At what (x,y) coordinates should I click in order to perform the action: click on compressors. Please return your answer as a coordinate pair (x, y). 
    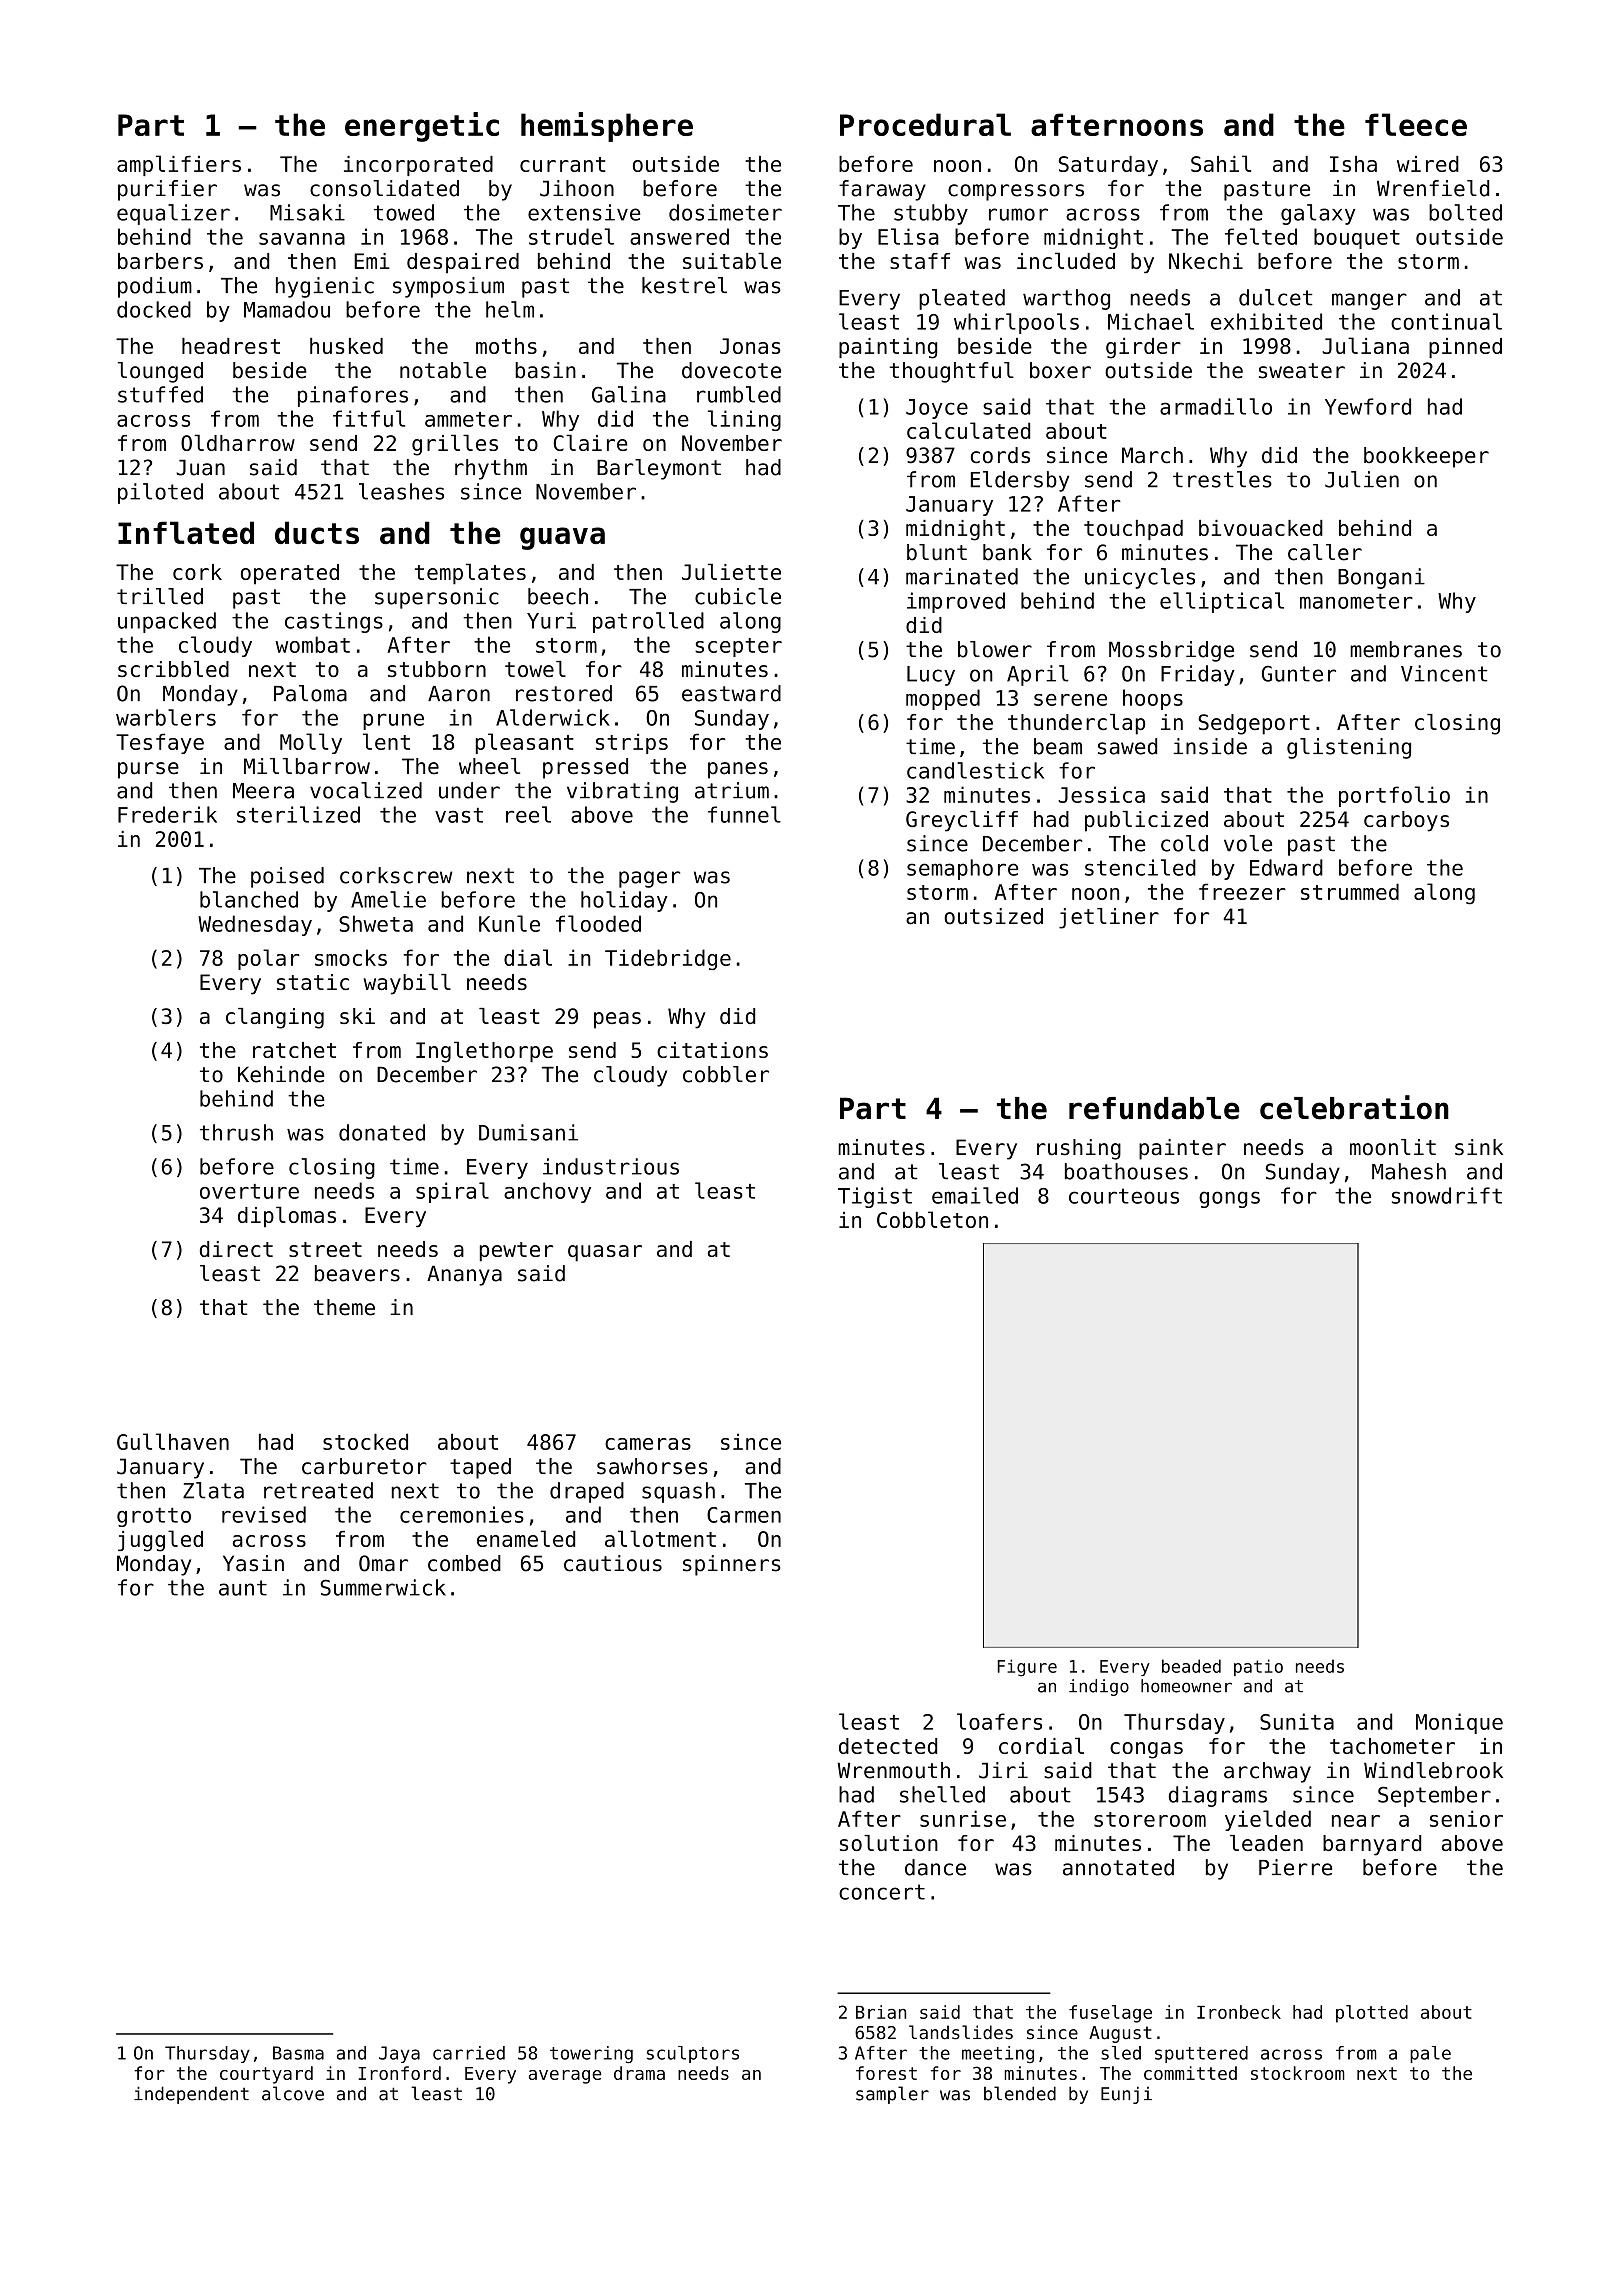
    Looking at the image, I should click on (1016, 192).
